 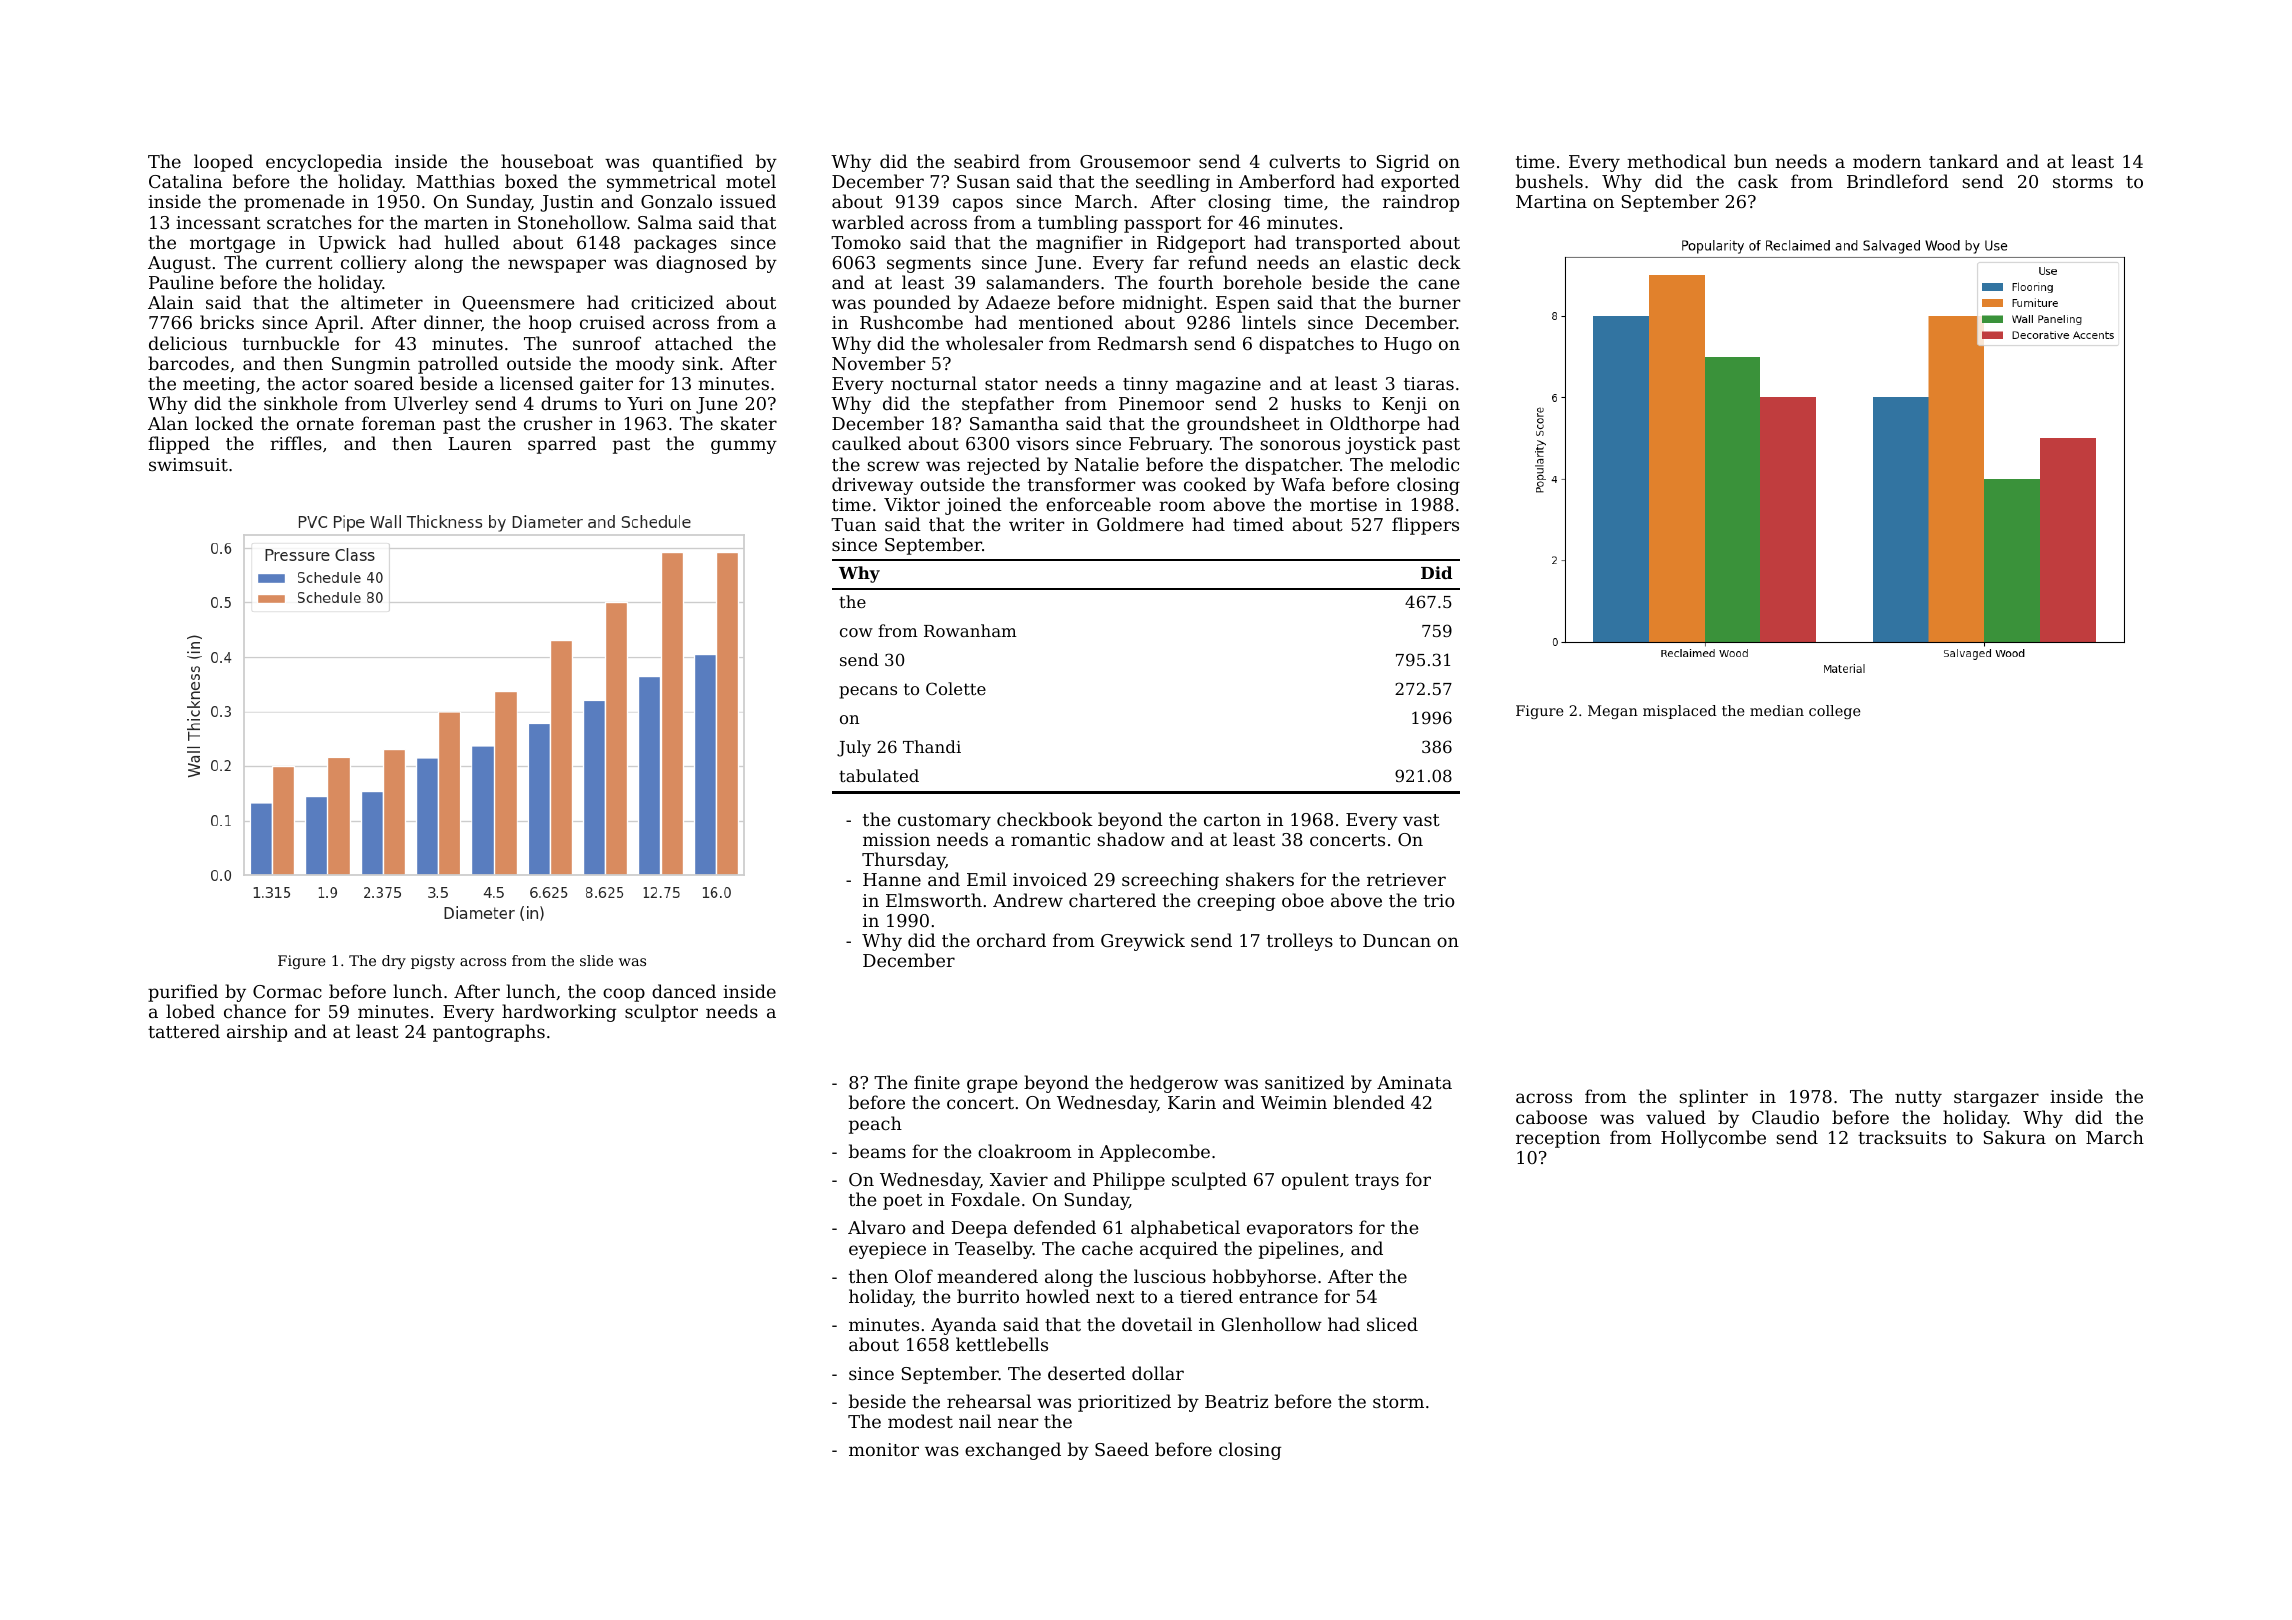 What do you see at coordinates (394, 962) in the page?
I see `dry` at bounding box center [394, 962].
